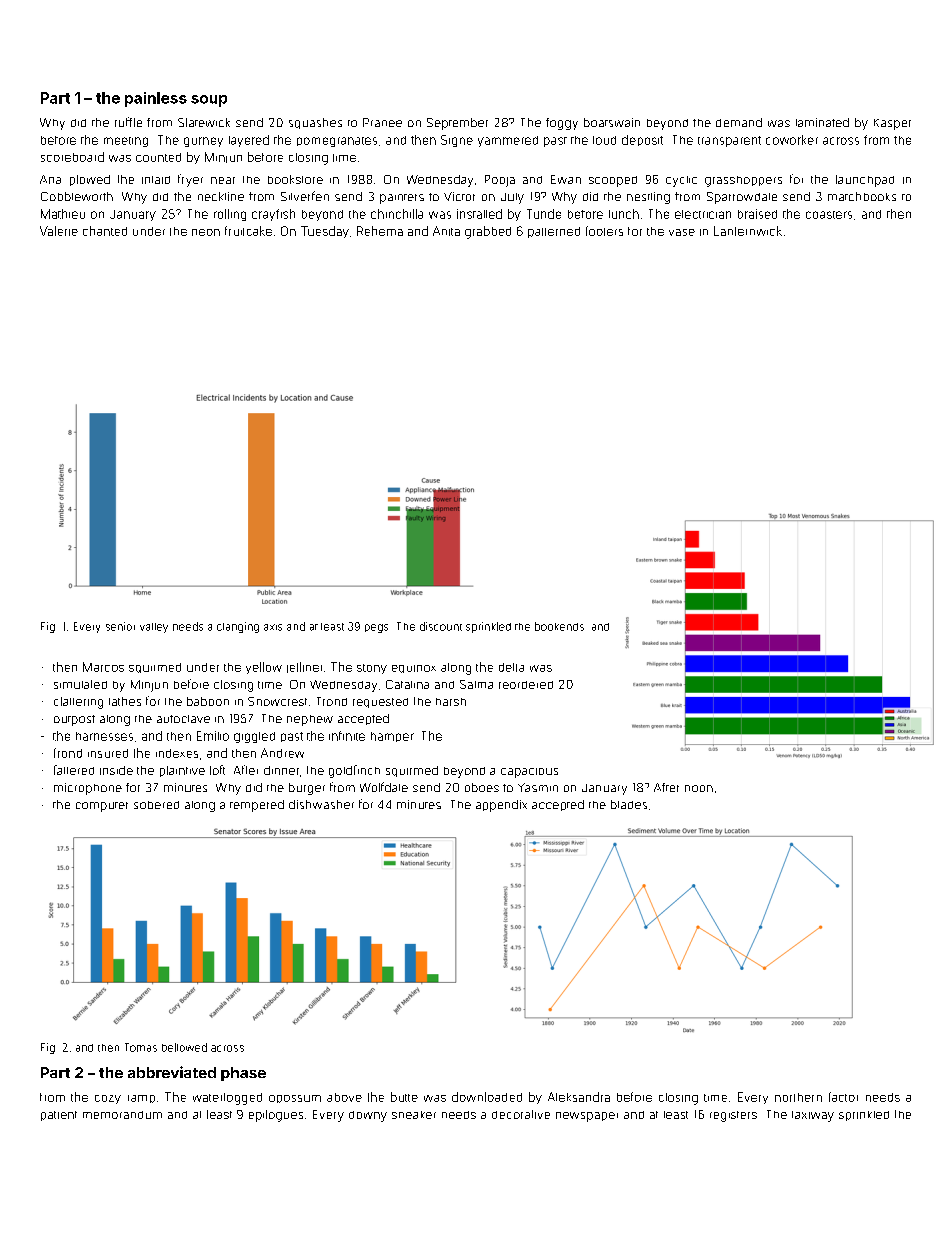 This screenshot has height=1233, width=952. Describe the element at coordinates (487, 1097) in the screenshot. I see `downloaded` at that location.
